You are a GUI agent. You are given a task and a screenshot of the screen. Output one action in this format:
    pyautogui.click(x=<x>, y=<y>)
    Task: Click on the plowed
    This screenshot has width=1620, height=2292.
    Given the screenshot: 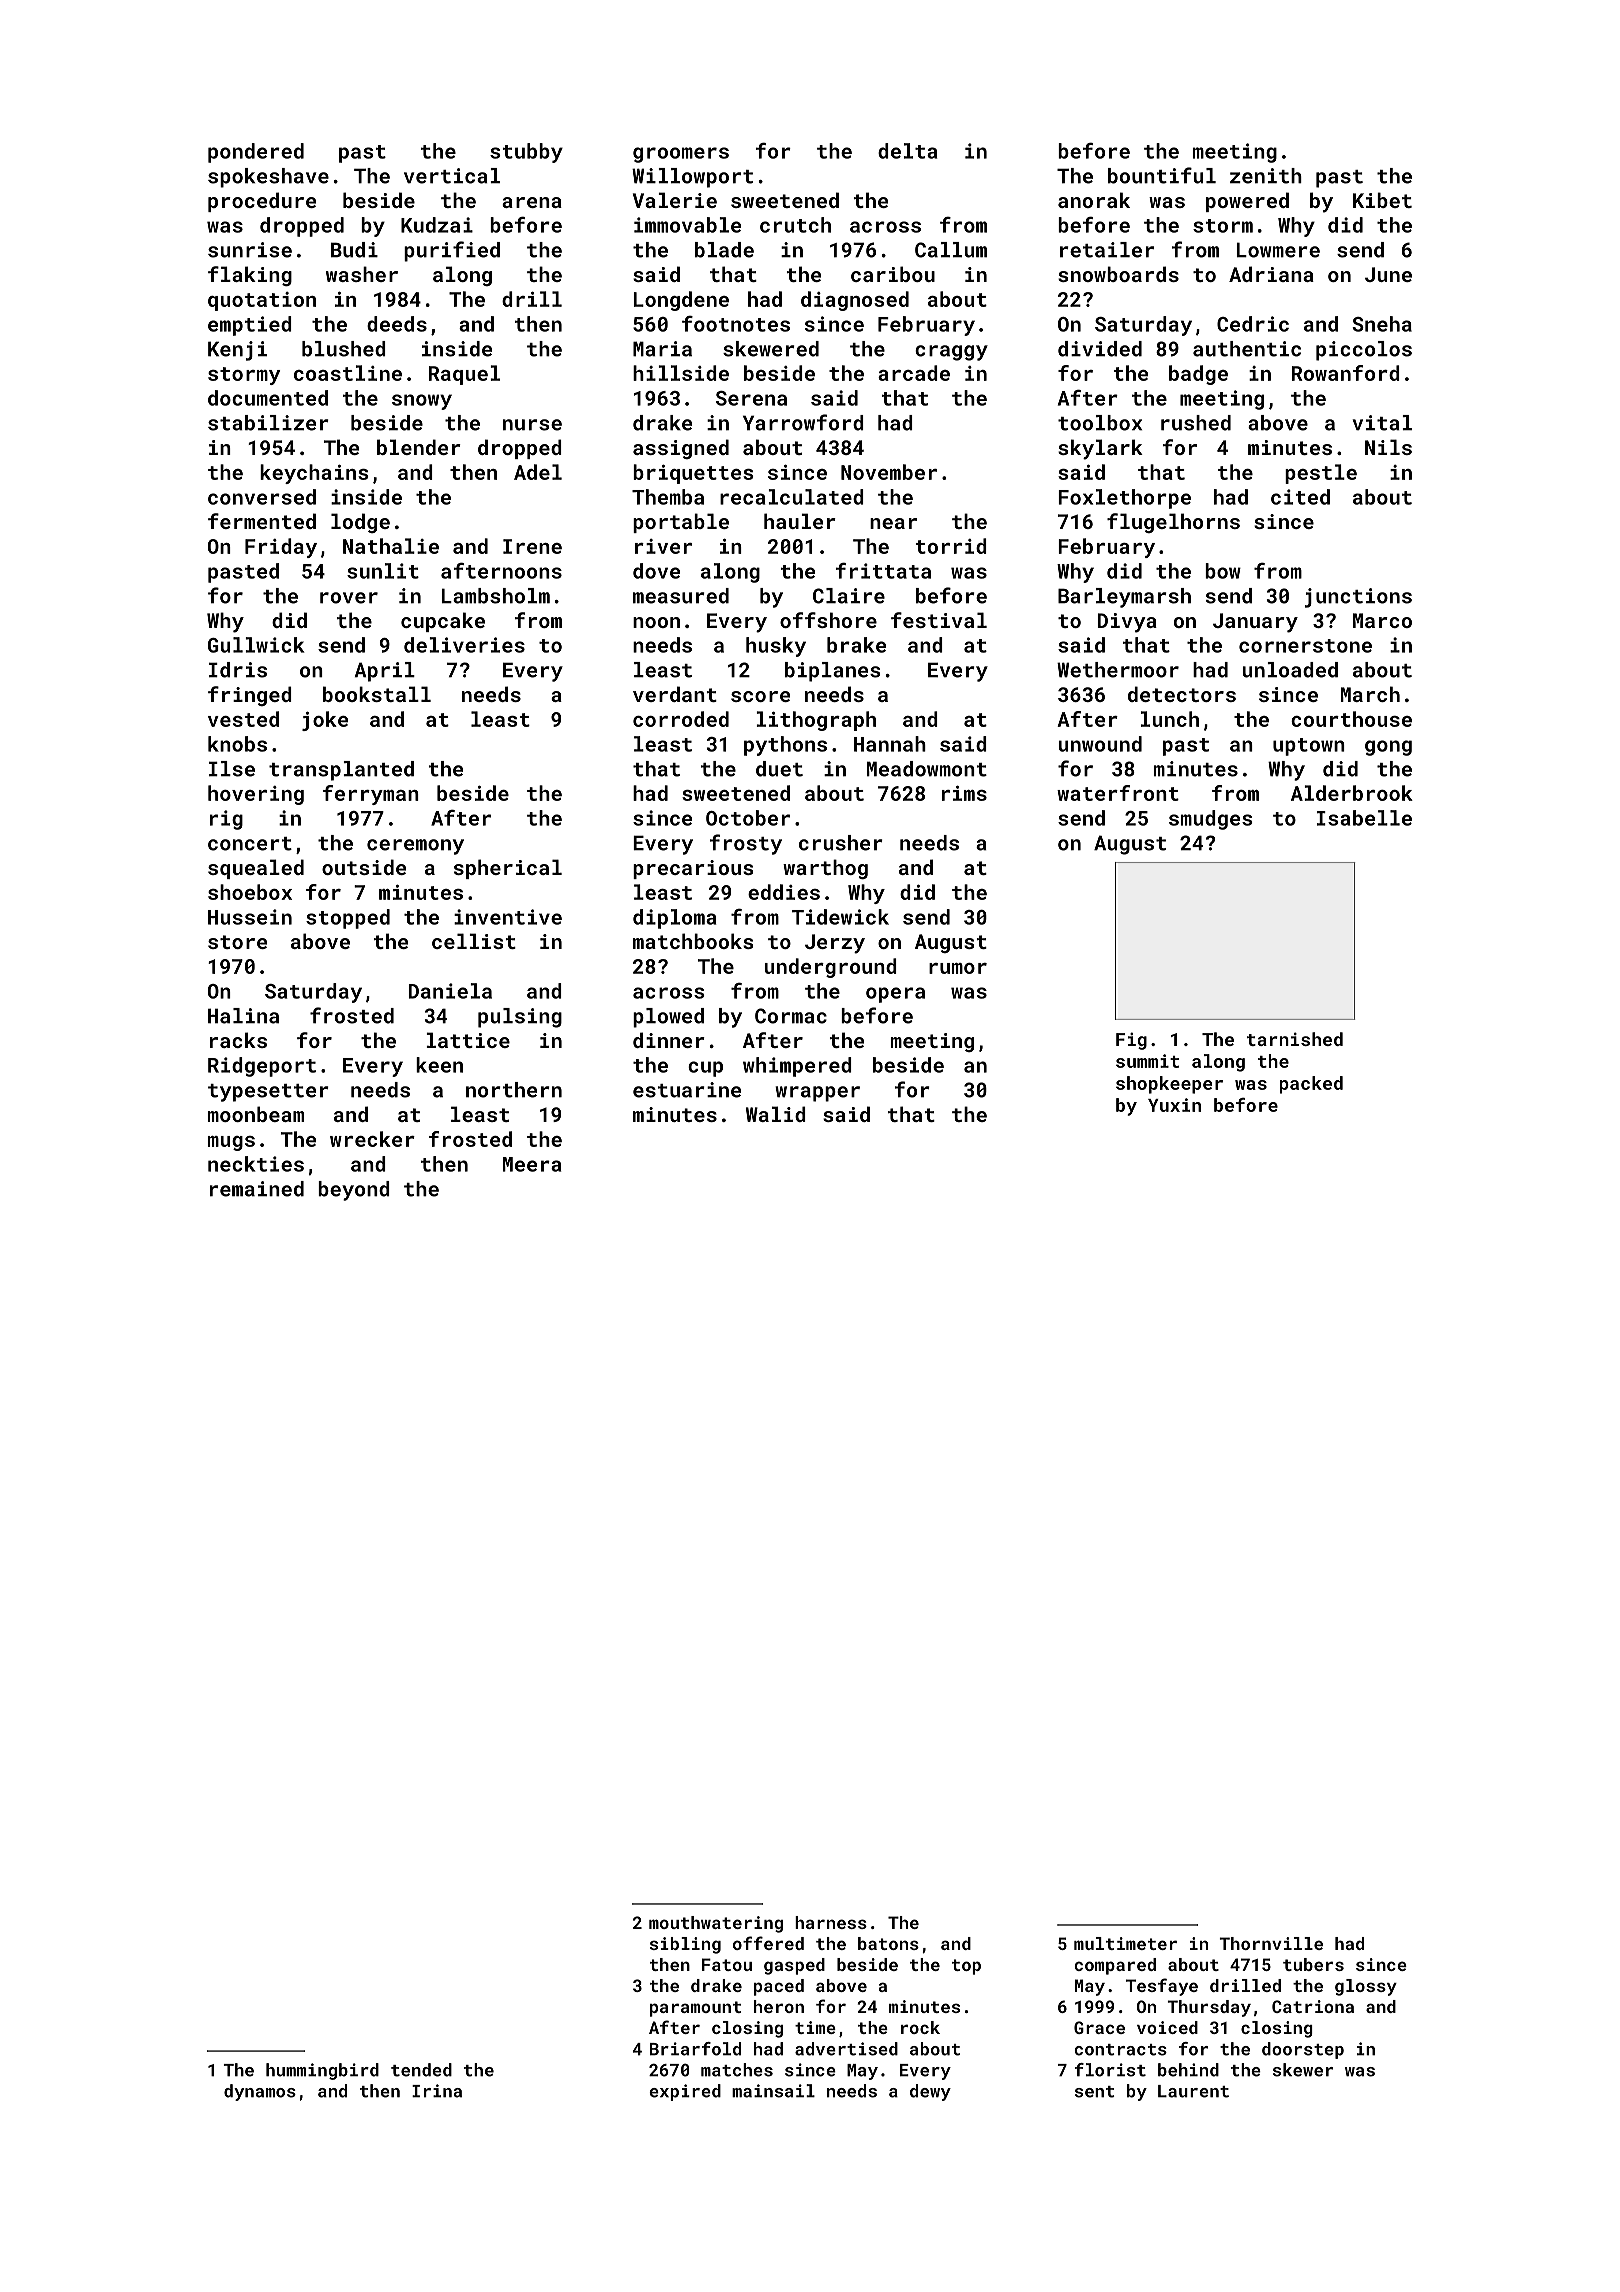 What is the action you would take?
    pyautogui.click(x=668, y=1018)
